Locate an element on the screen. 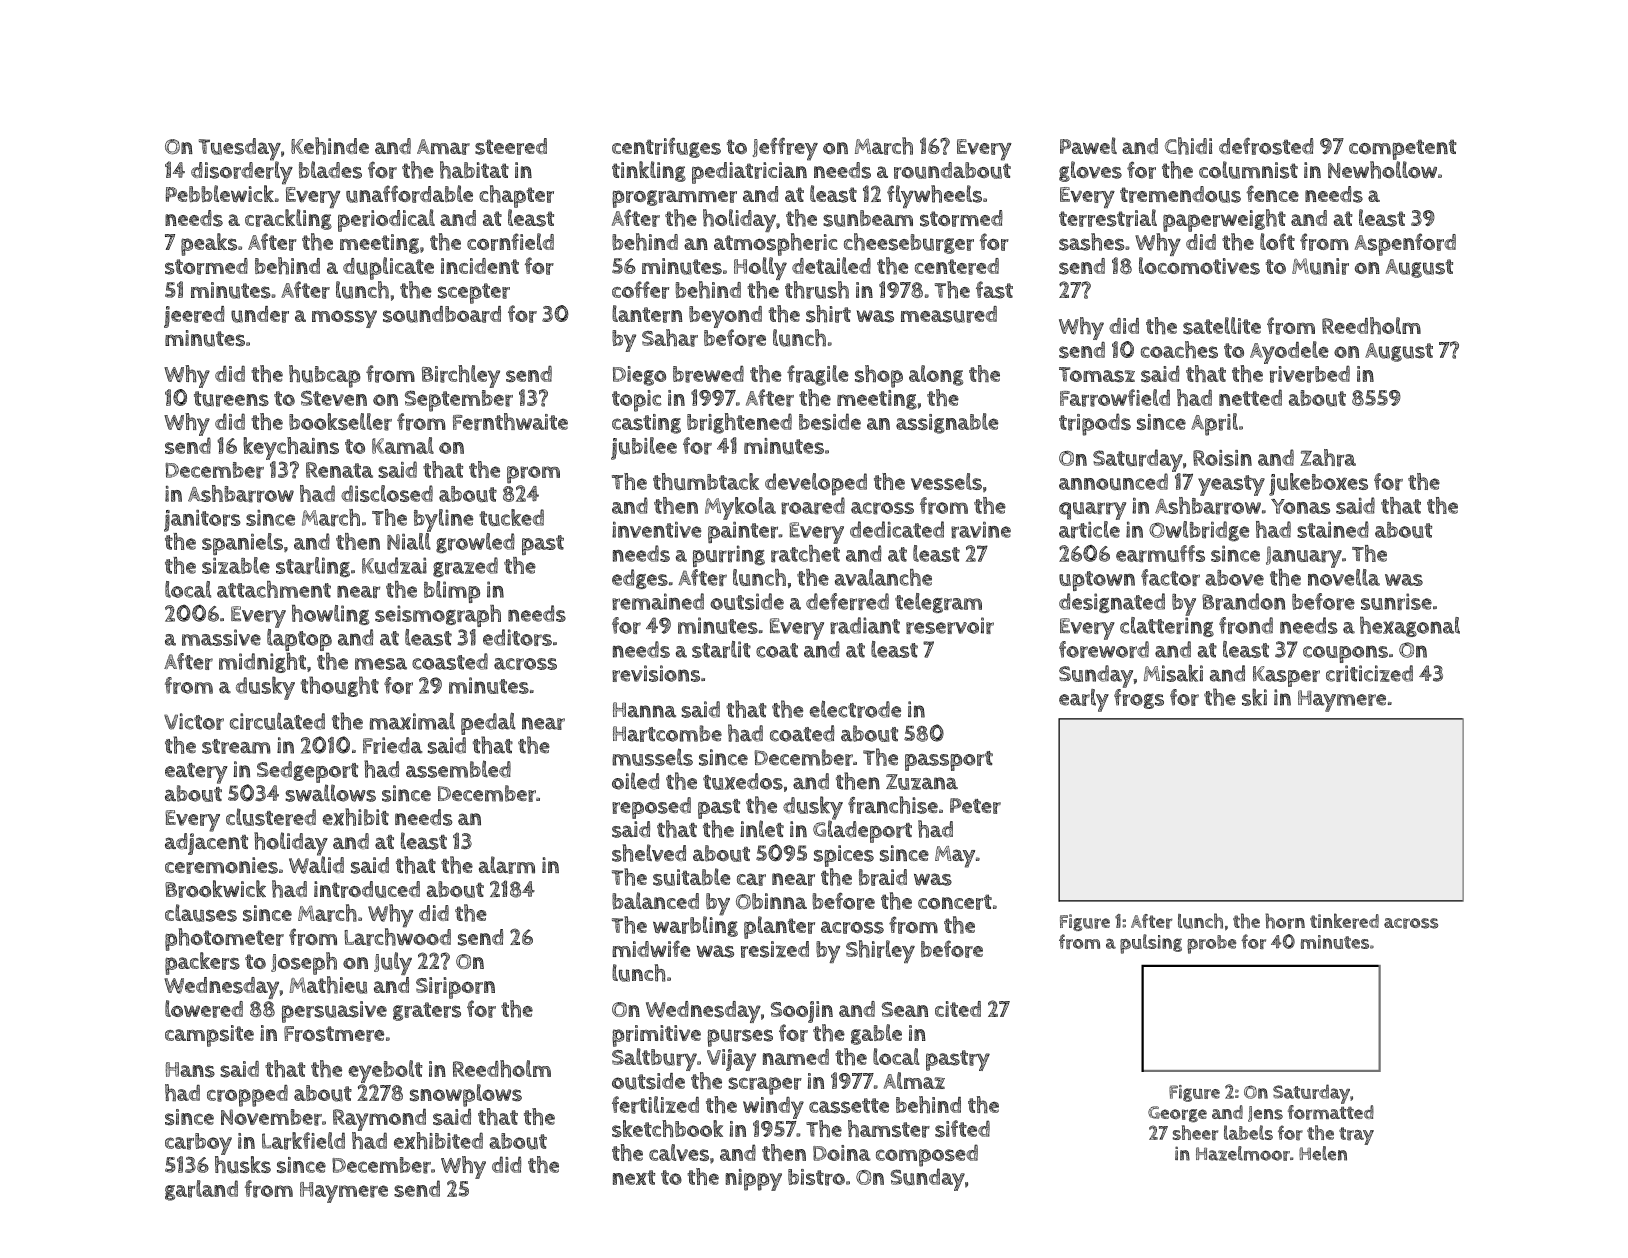 This screenshot has height=1258, width=1628. Tuesday is located at coordinates (240, 149).
